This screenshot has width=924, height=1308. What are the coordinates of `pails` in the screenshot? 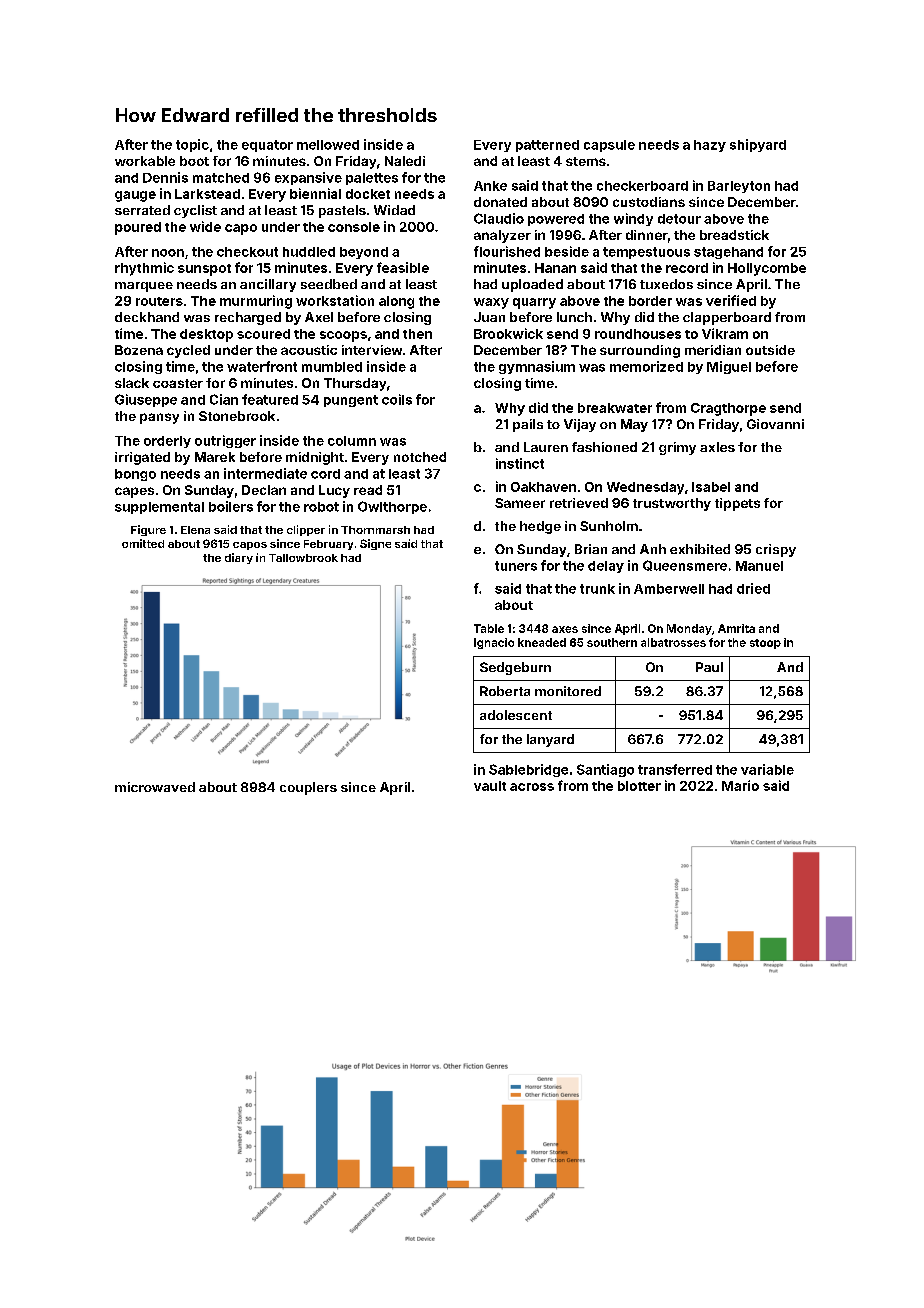 It's located at (528, 425).
